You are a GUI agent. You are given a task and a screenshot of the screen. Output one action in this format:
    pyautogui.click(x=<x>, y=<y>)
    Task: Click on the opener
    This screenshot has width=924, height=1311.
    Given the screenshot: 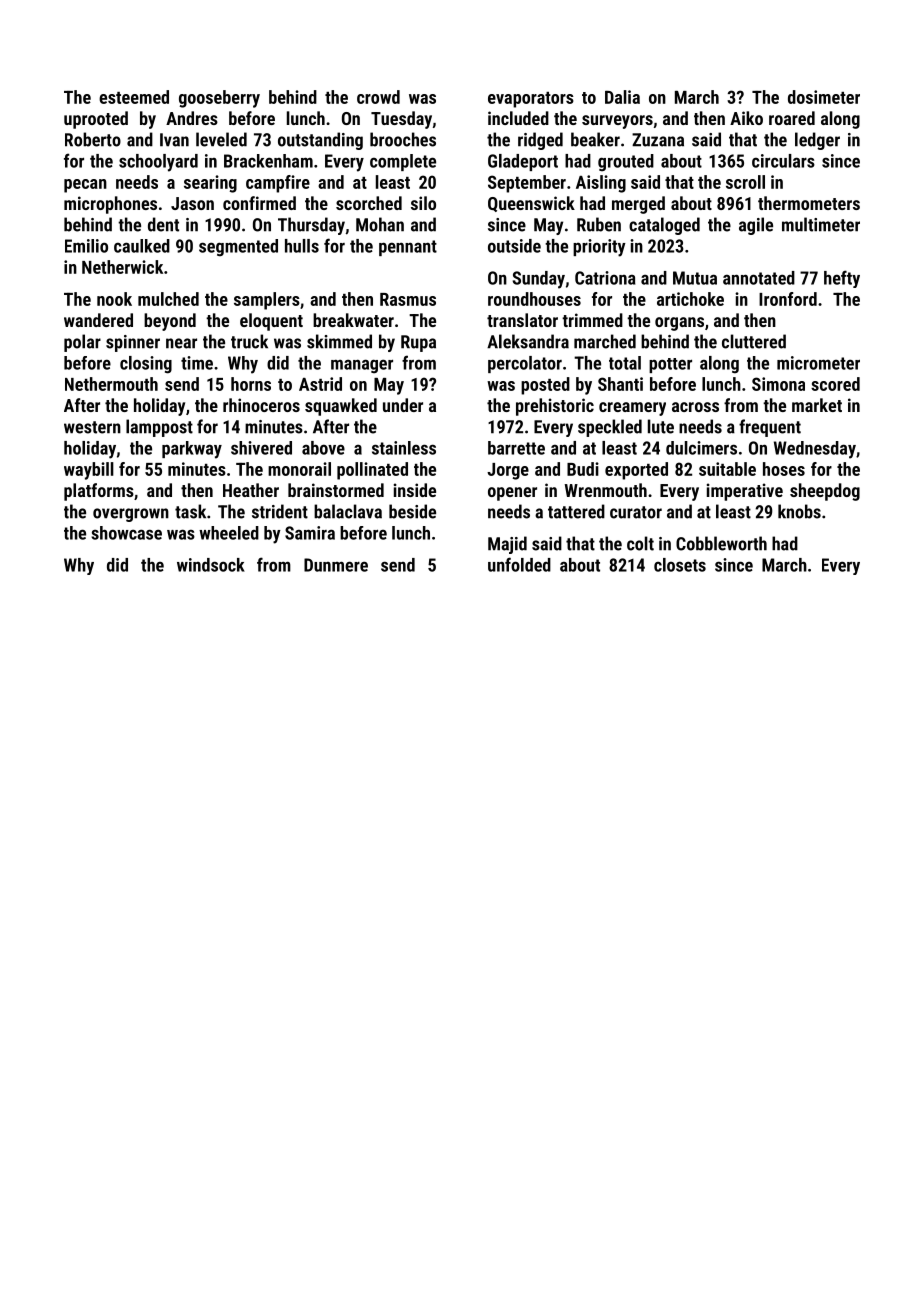 What is the action you would take?
    pyautogui.click(x=512, y=494)
